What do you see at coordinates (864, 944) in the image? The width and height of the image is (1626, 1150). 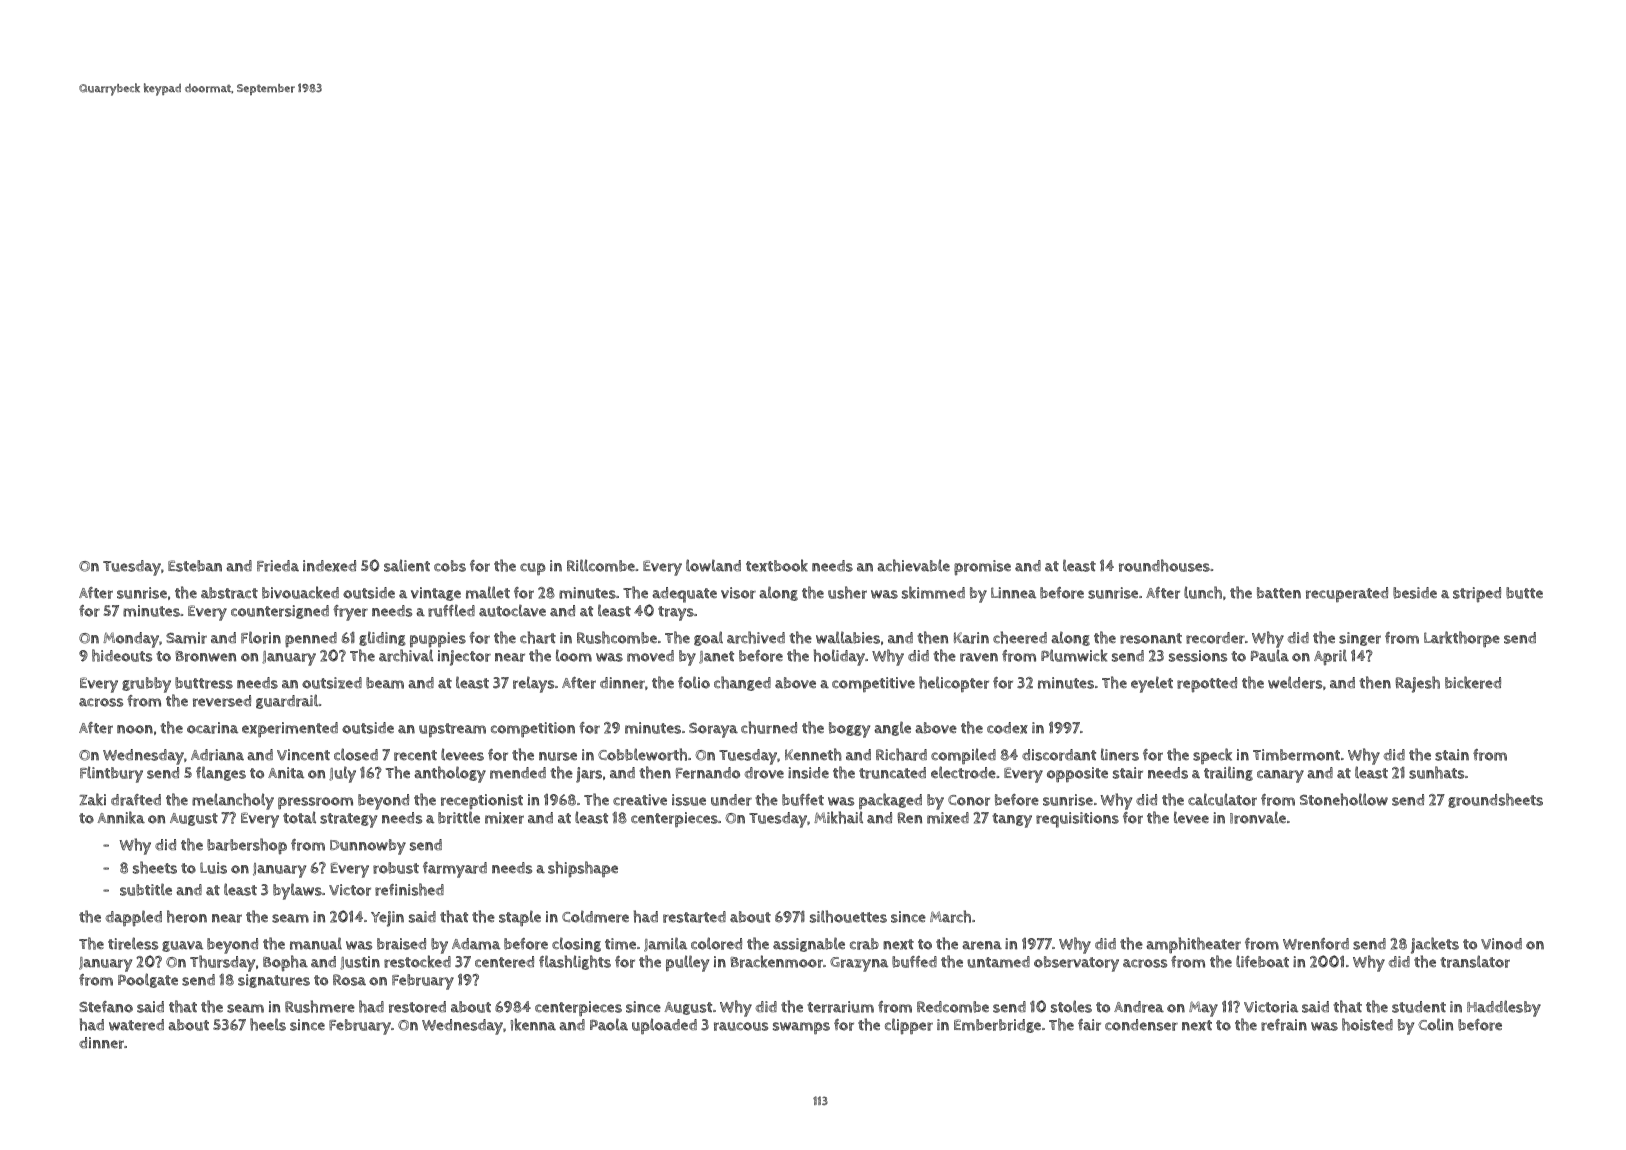 I see `crab` at bounding box center [864, 944].
